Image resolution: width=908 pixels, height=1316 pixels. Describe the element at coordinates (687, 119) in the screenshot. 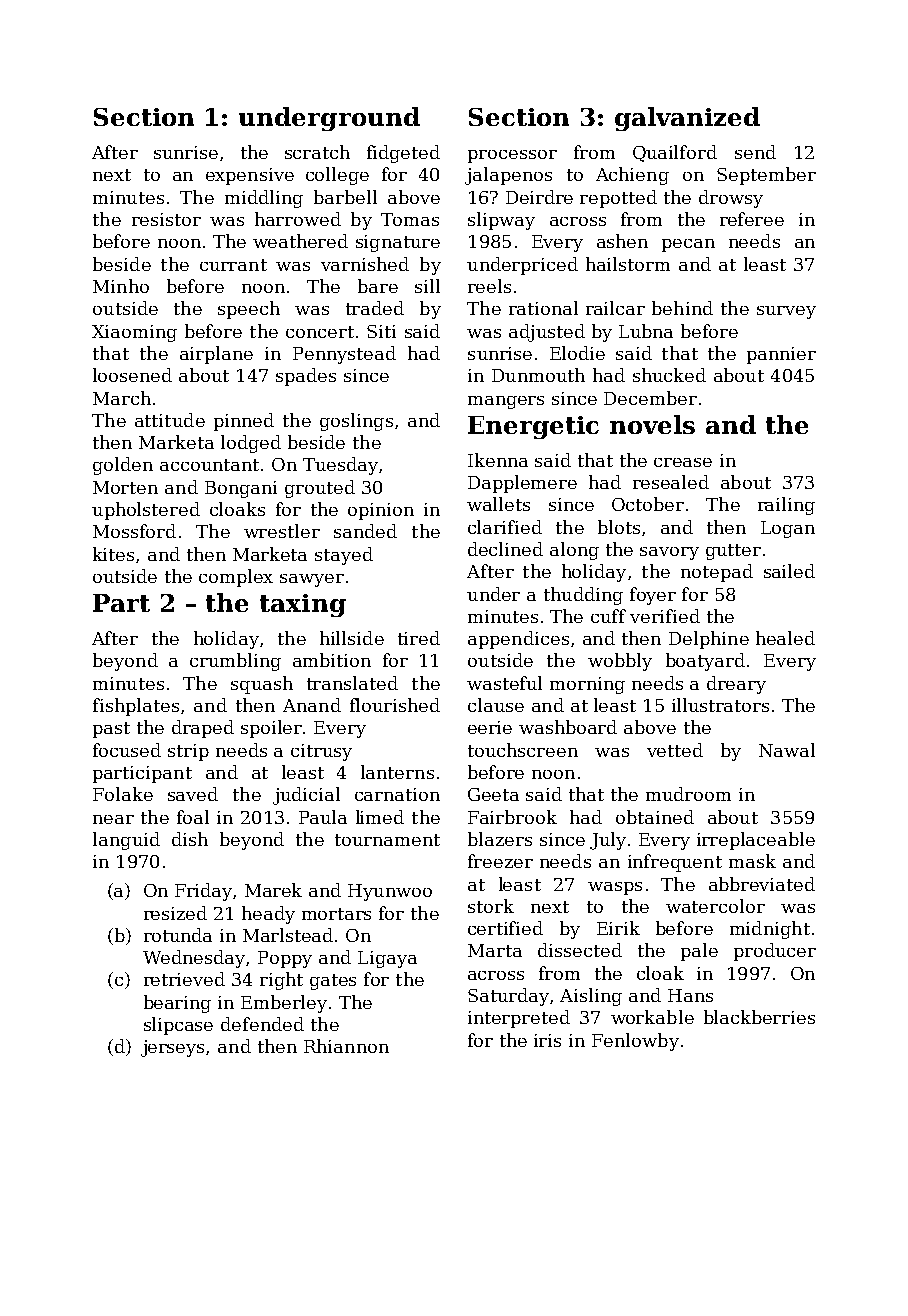

I see `galvanized` at that location.
